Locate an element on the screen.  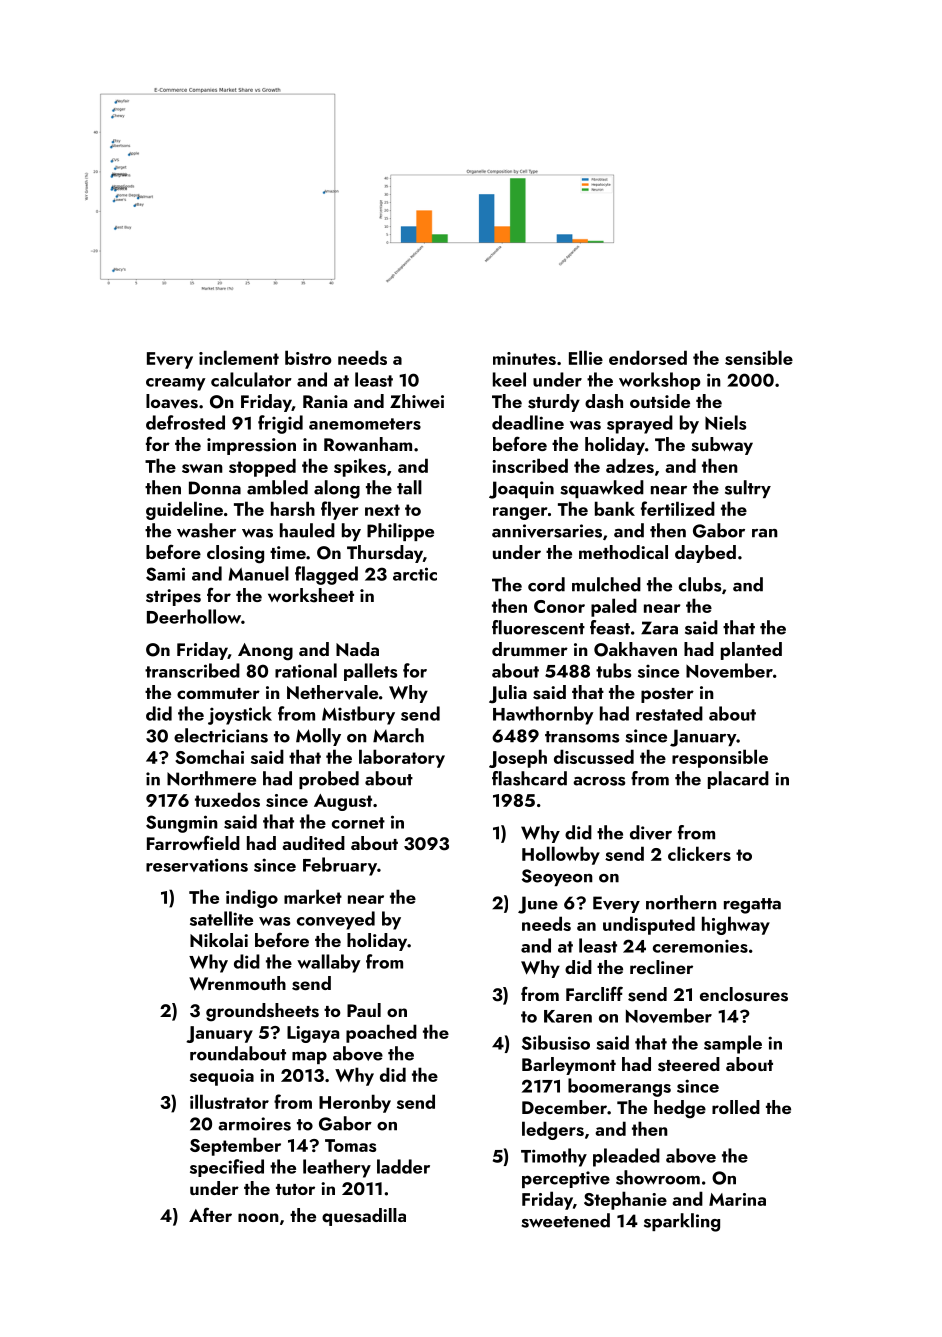
Julia is located at coordinates (508, 694).
